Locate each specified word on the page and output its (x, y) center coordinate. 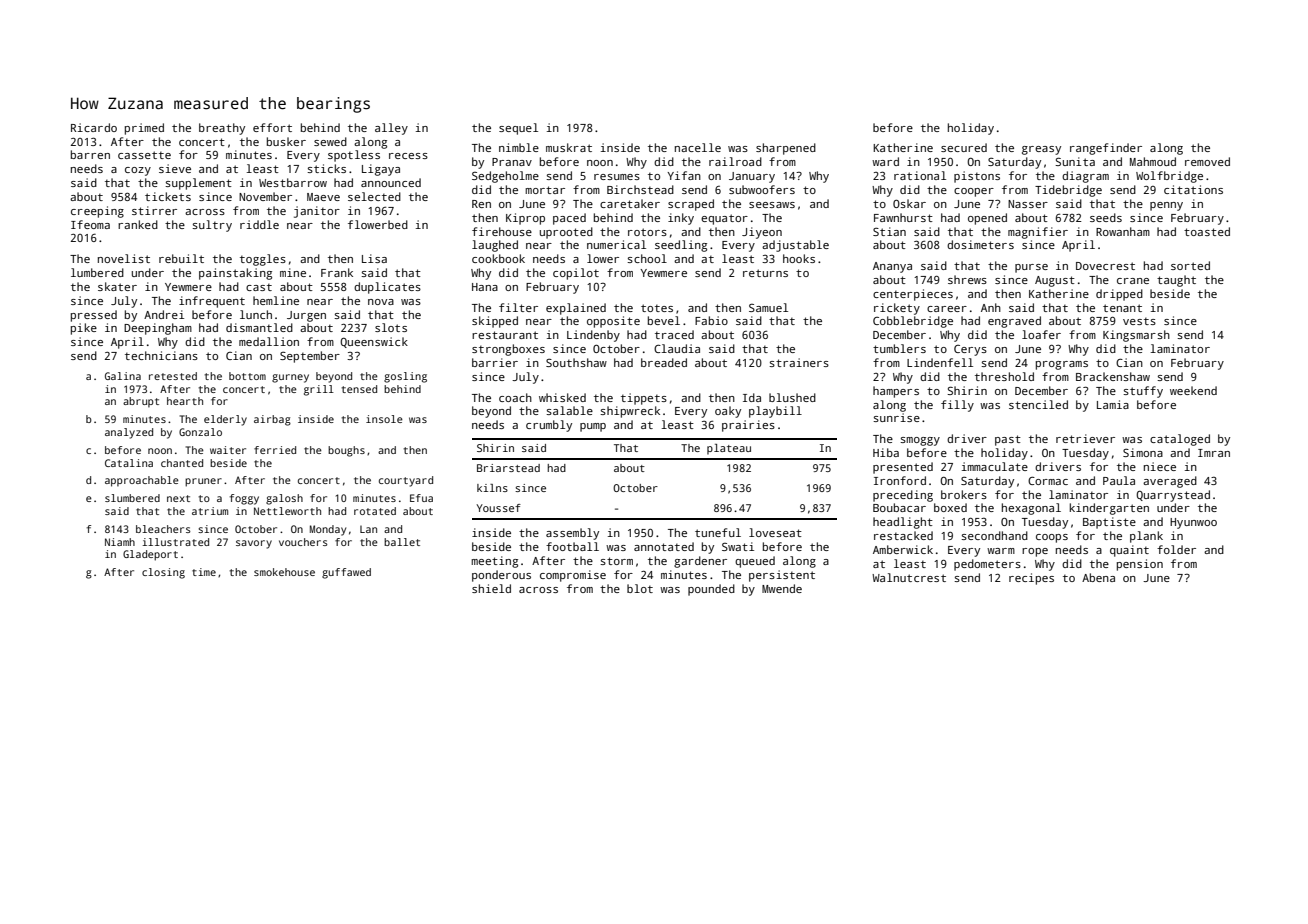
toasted (1207, 231)
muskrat (569, 147)
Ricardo (94, 127)
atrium (210, 511)
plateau (729, 449)
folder (1176, 549)
